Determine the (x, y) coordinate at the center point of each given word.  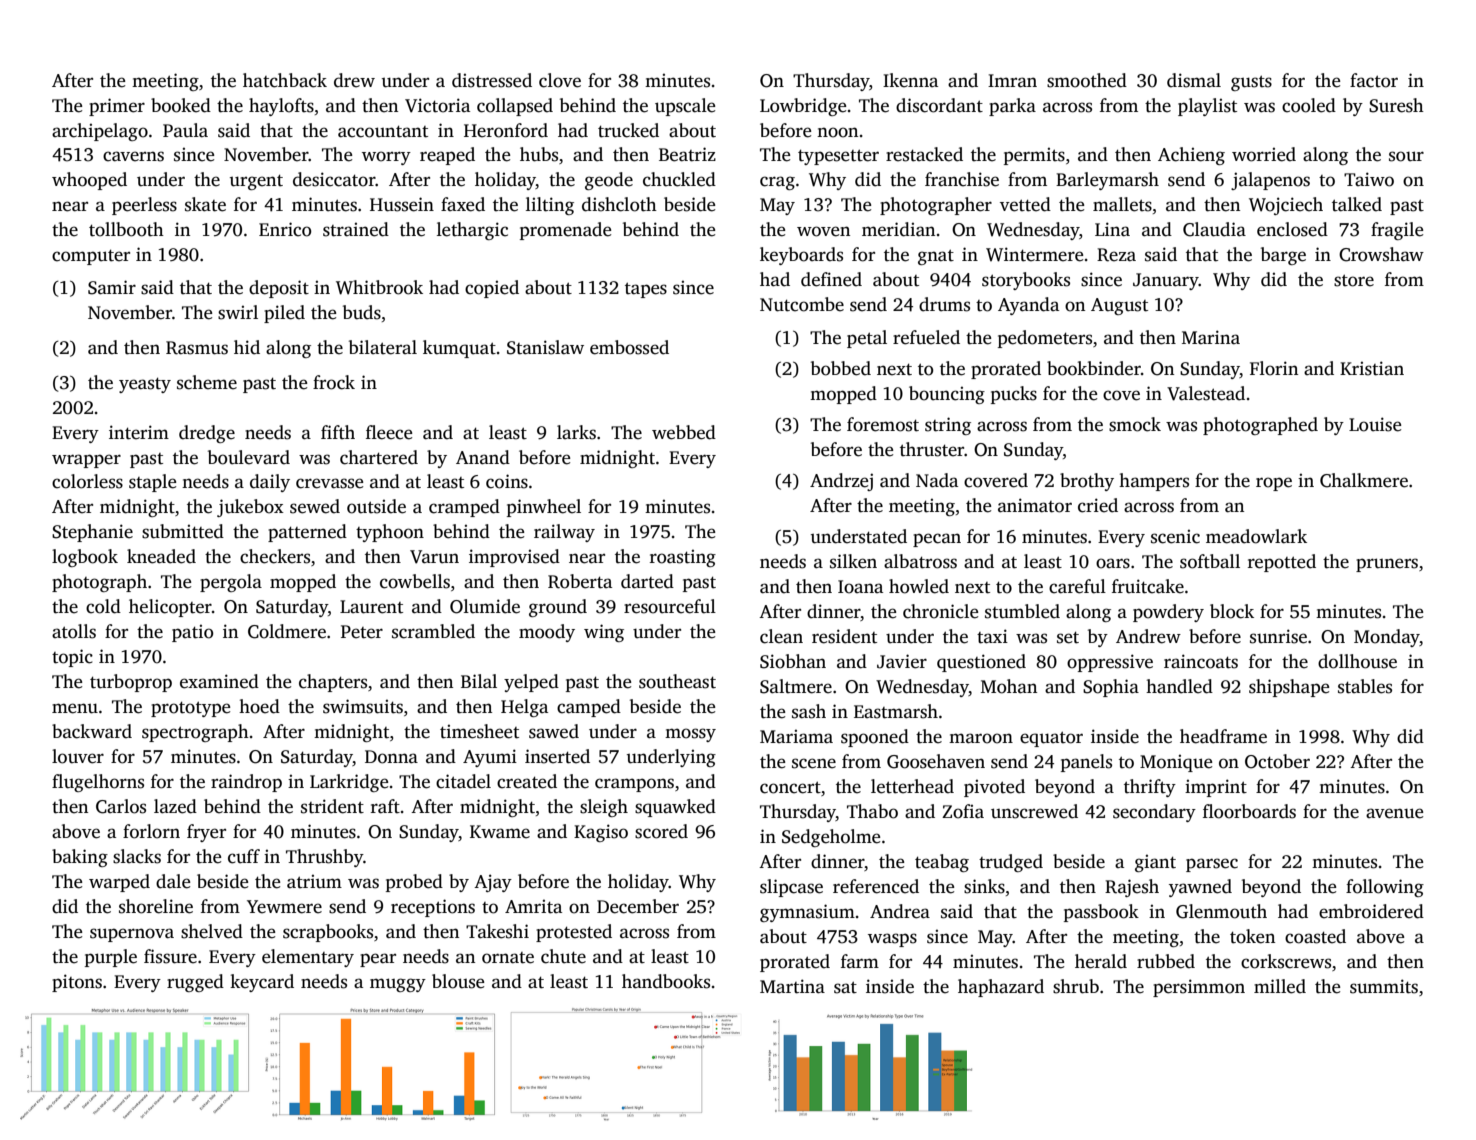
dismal (1194, 80)
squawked (675, 808)
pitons (77, 983)
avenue (1395, 813)
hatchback (285, 80)
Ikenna (910, 80)
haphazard (1001, 988)
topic (72, 658)
